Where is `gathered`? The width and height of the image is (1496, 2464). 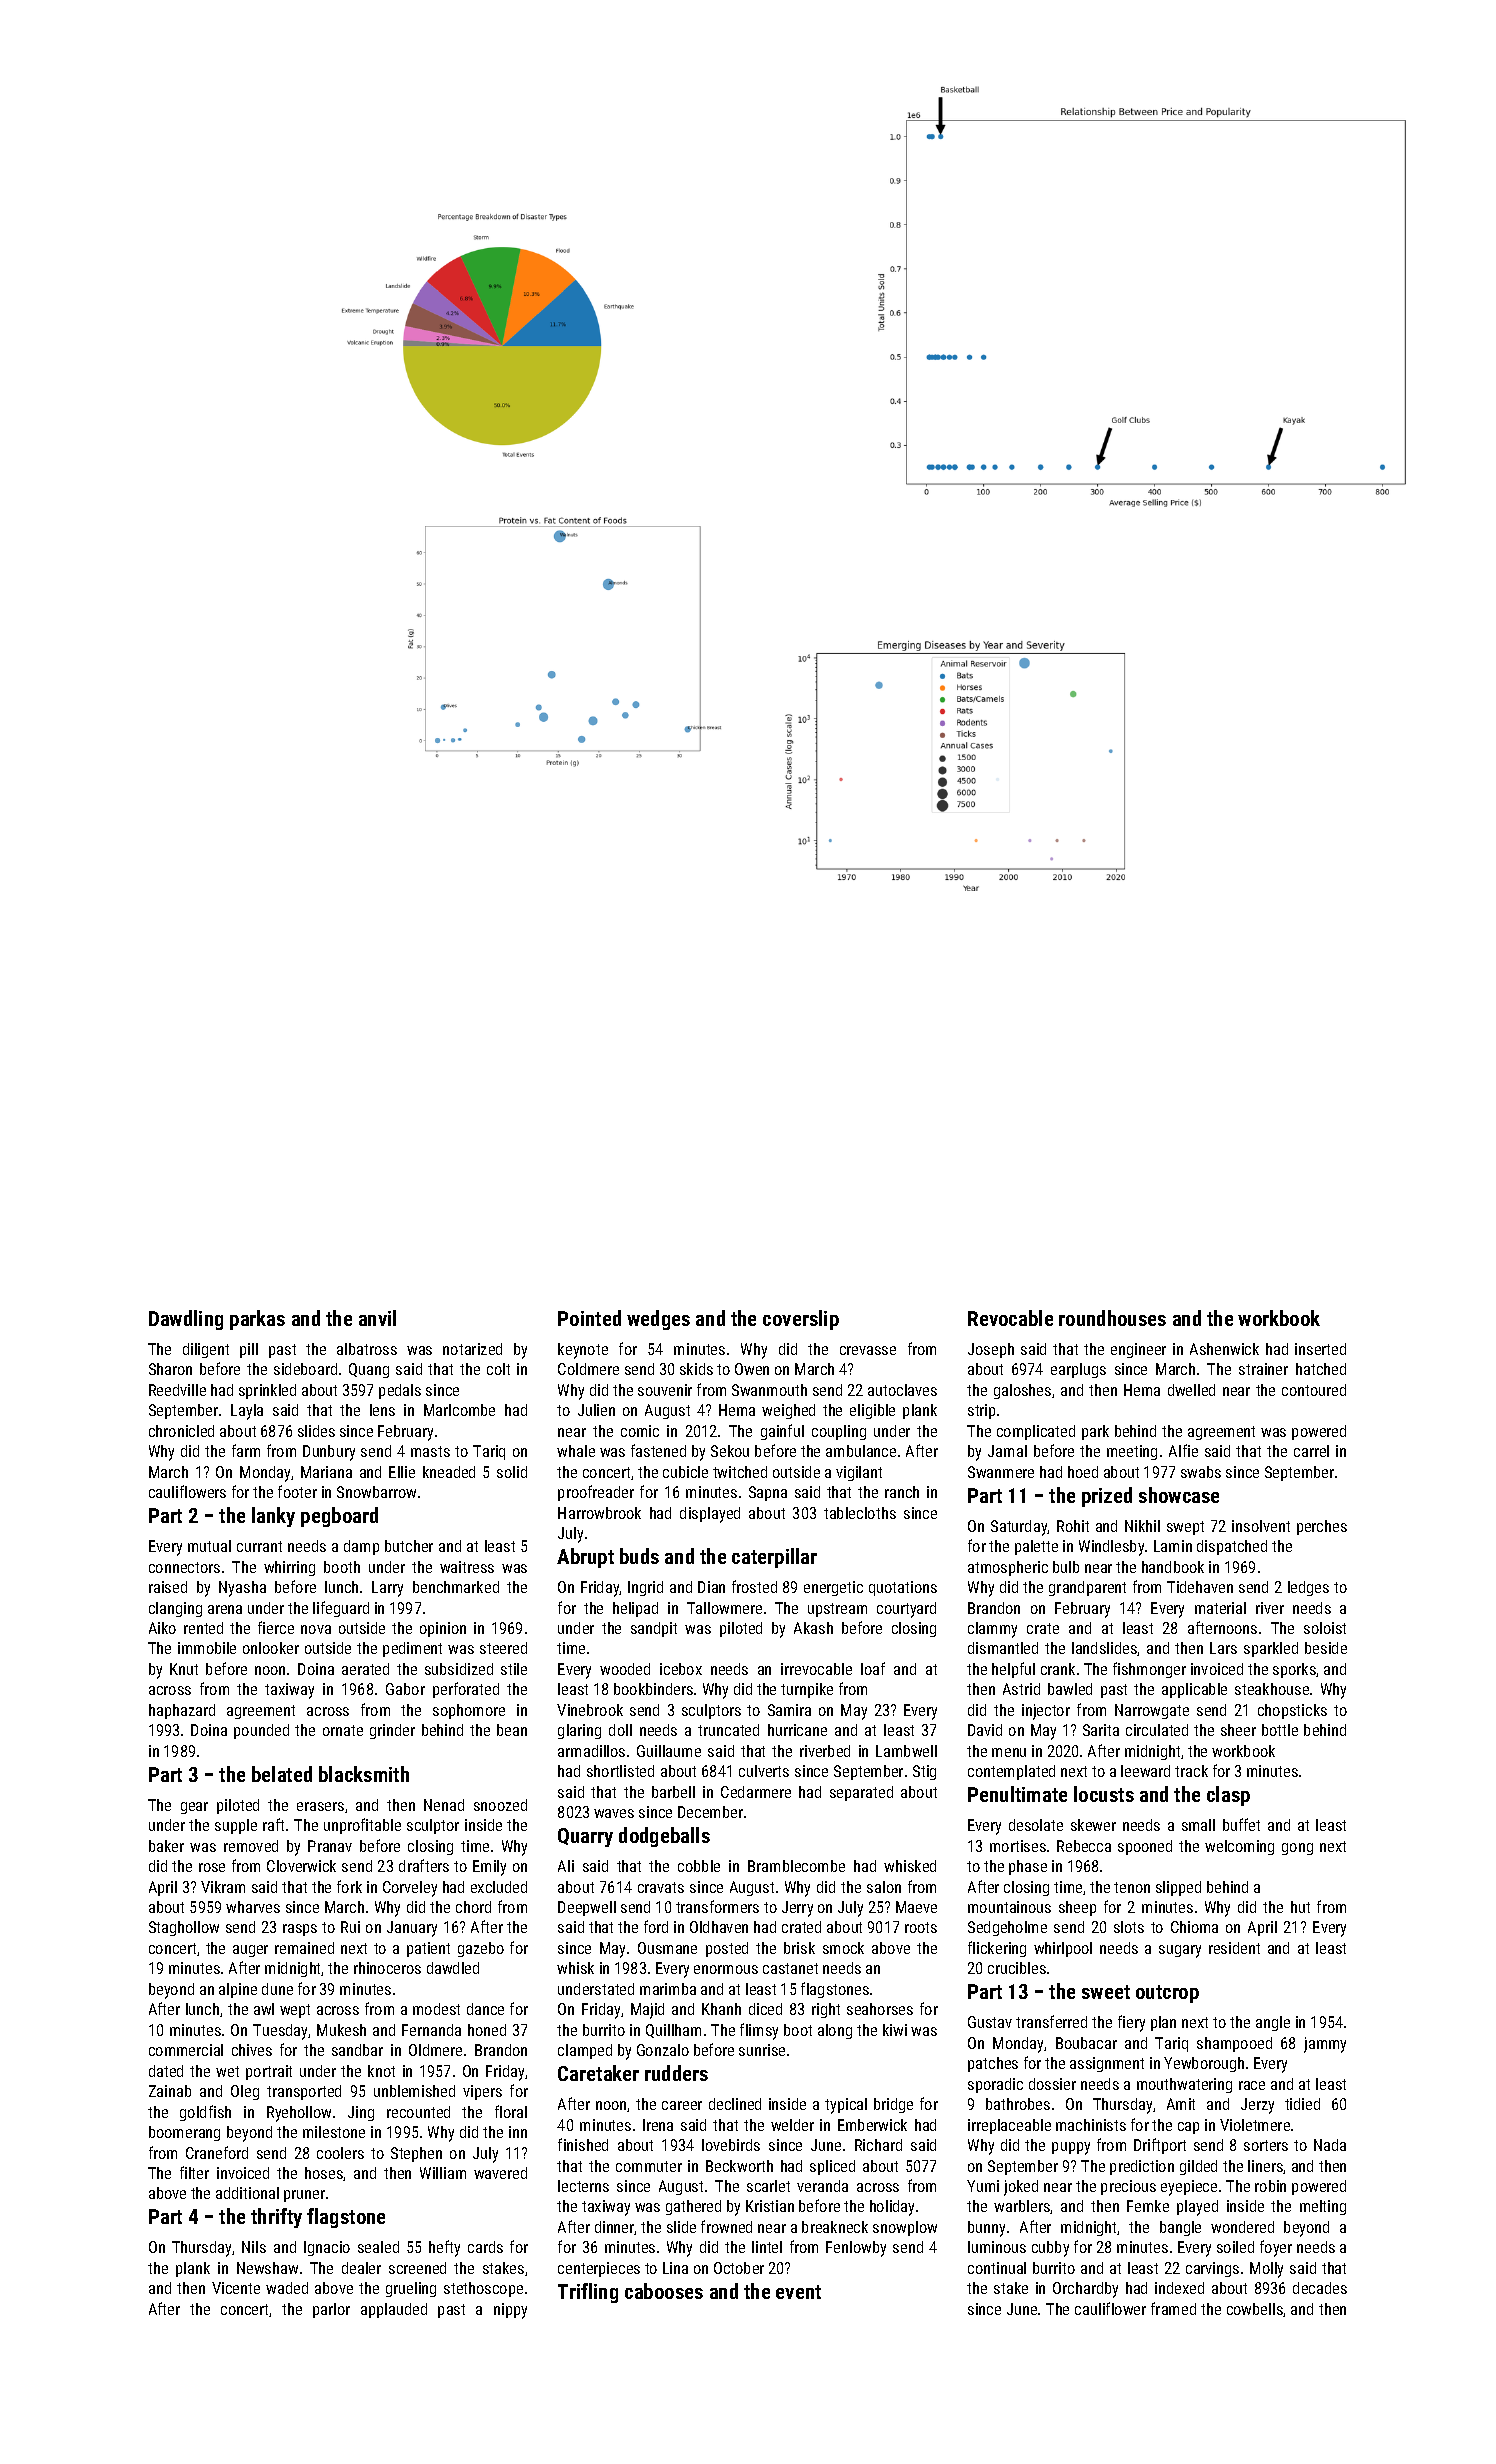
gathered is located at coordinates (693, 2207).
